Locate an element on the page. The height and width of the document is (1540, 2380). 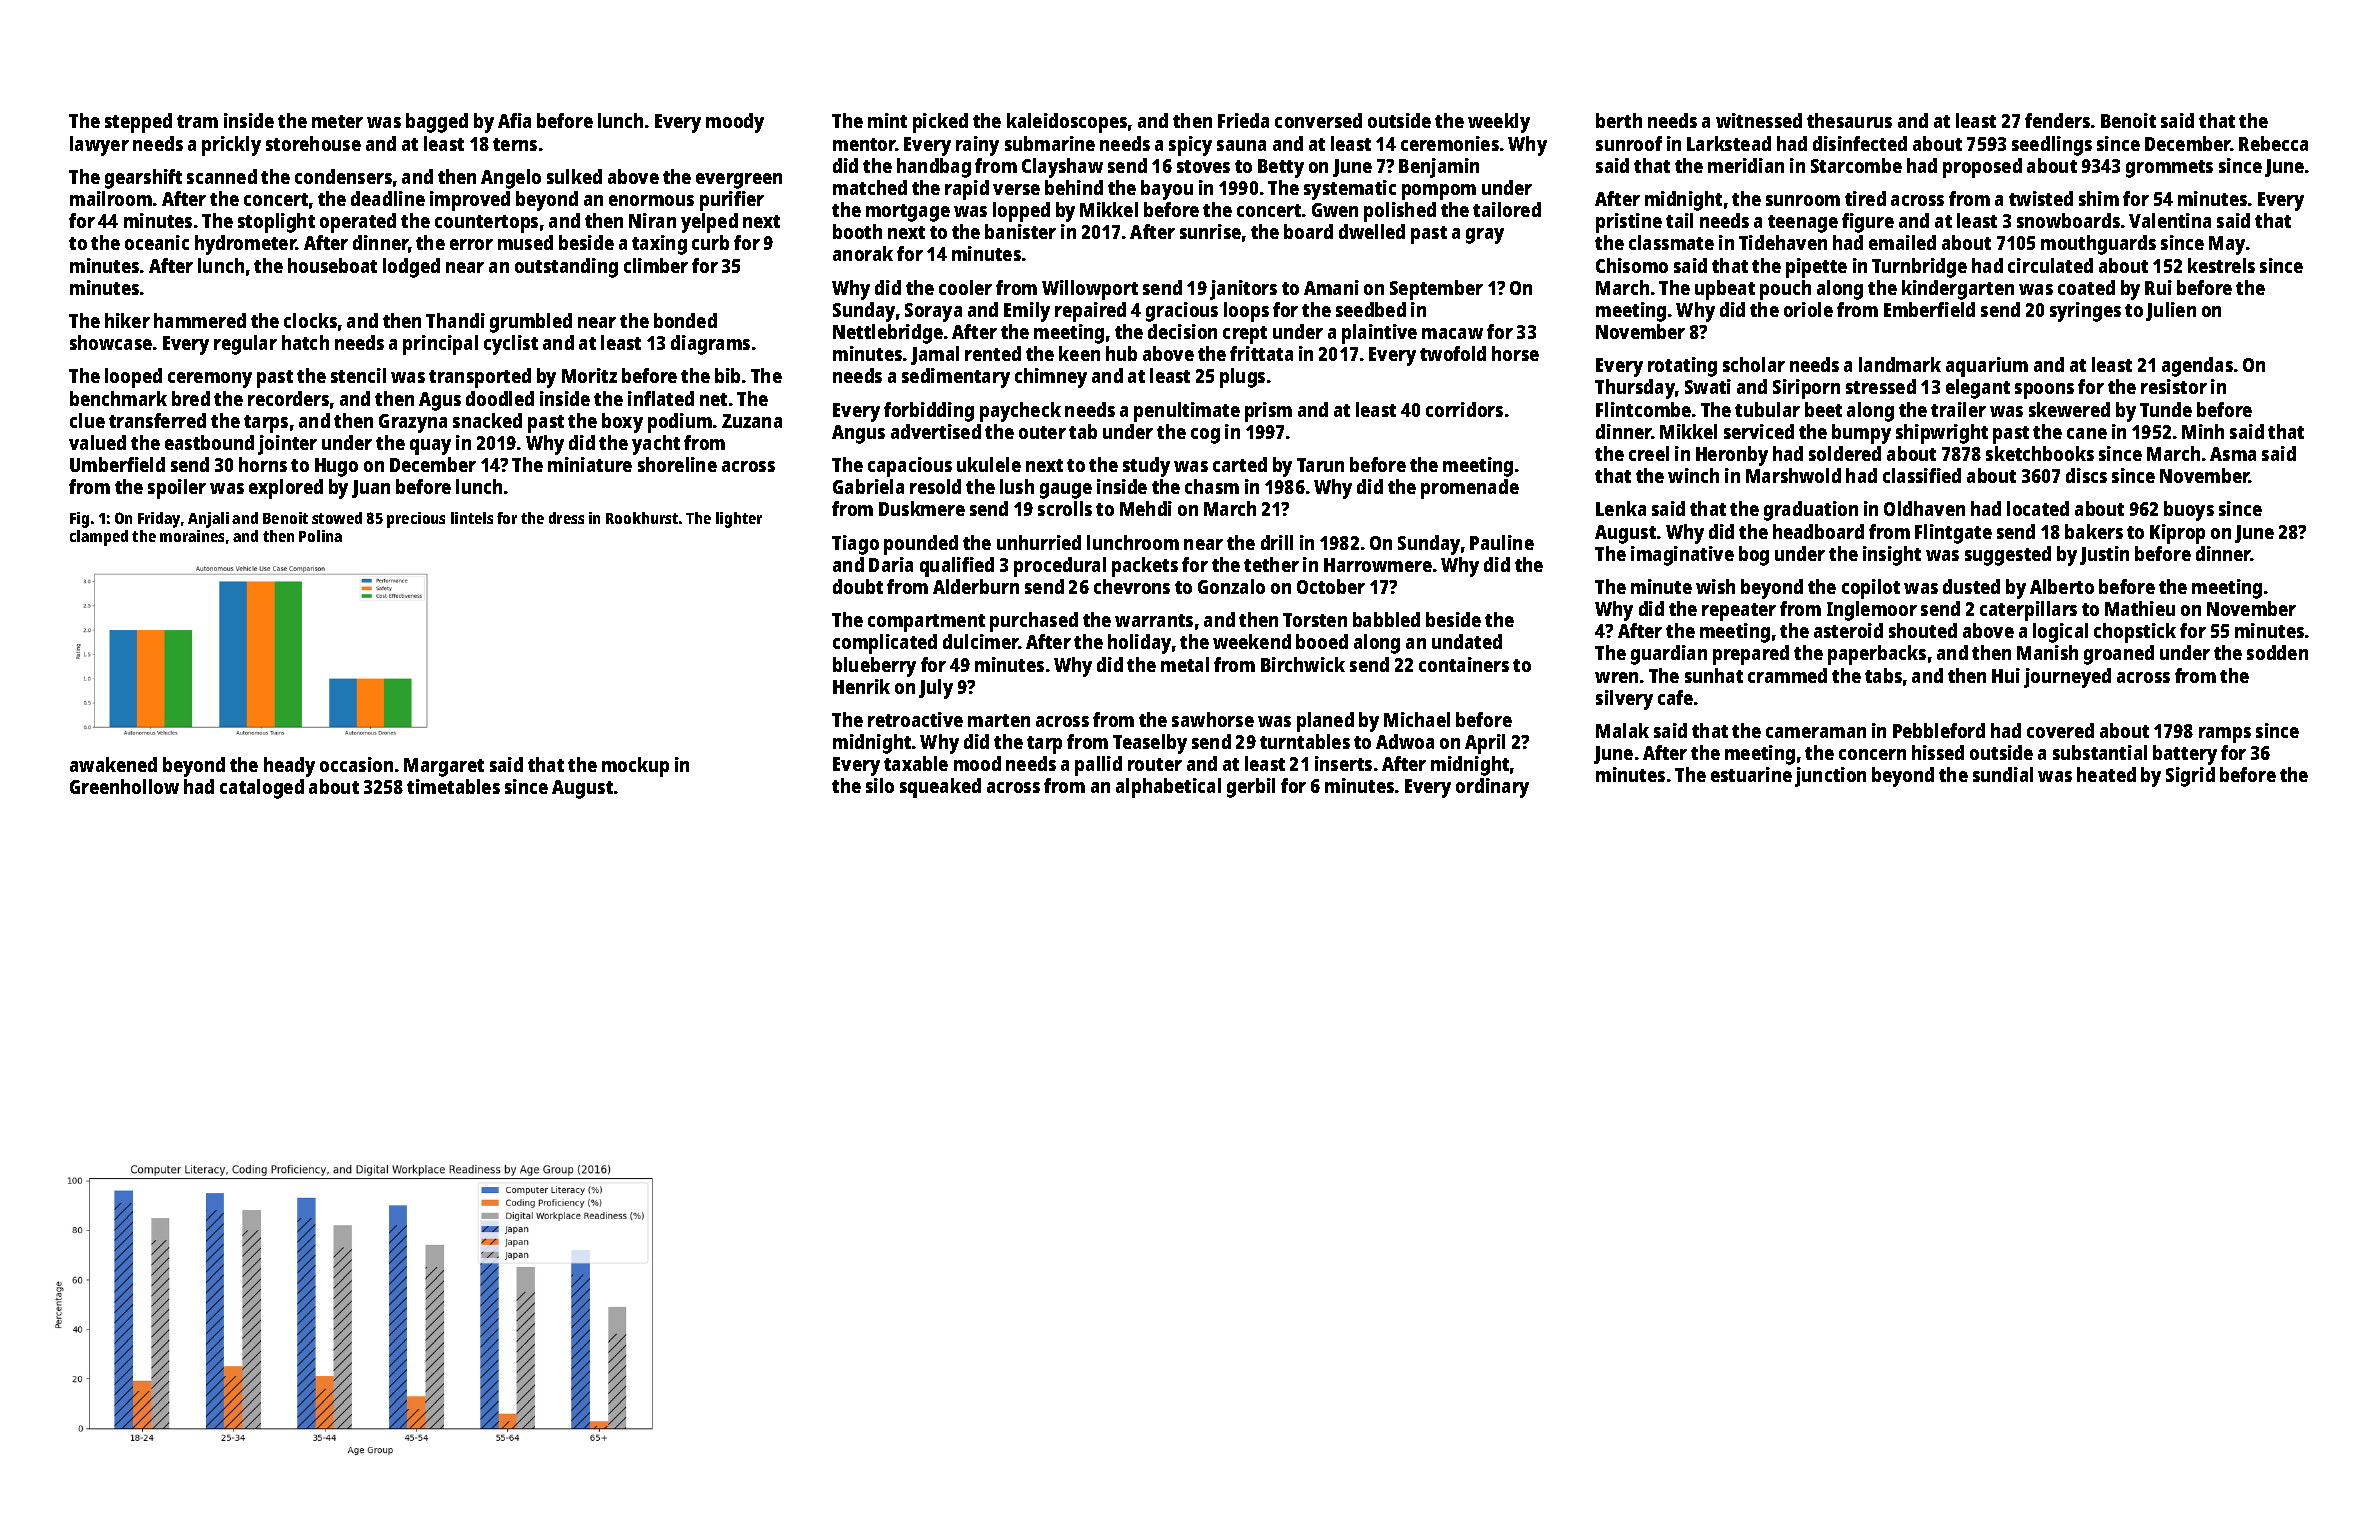
stencil is located at coordinates (358, 375).
